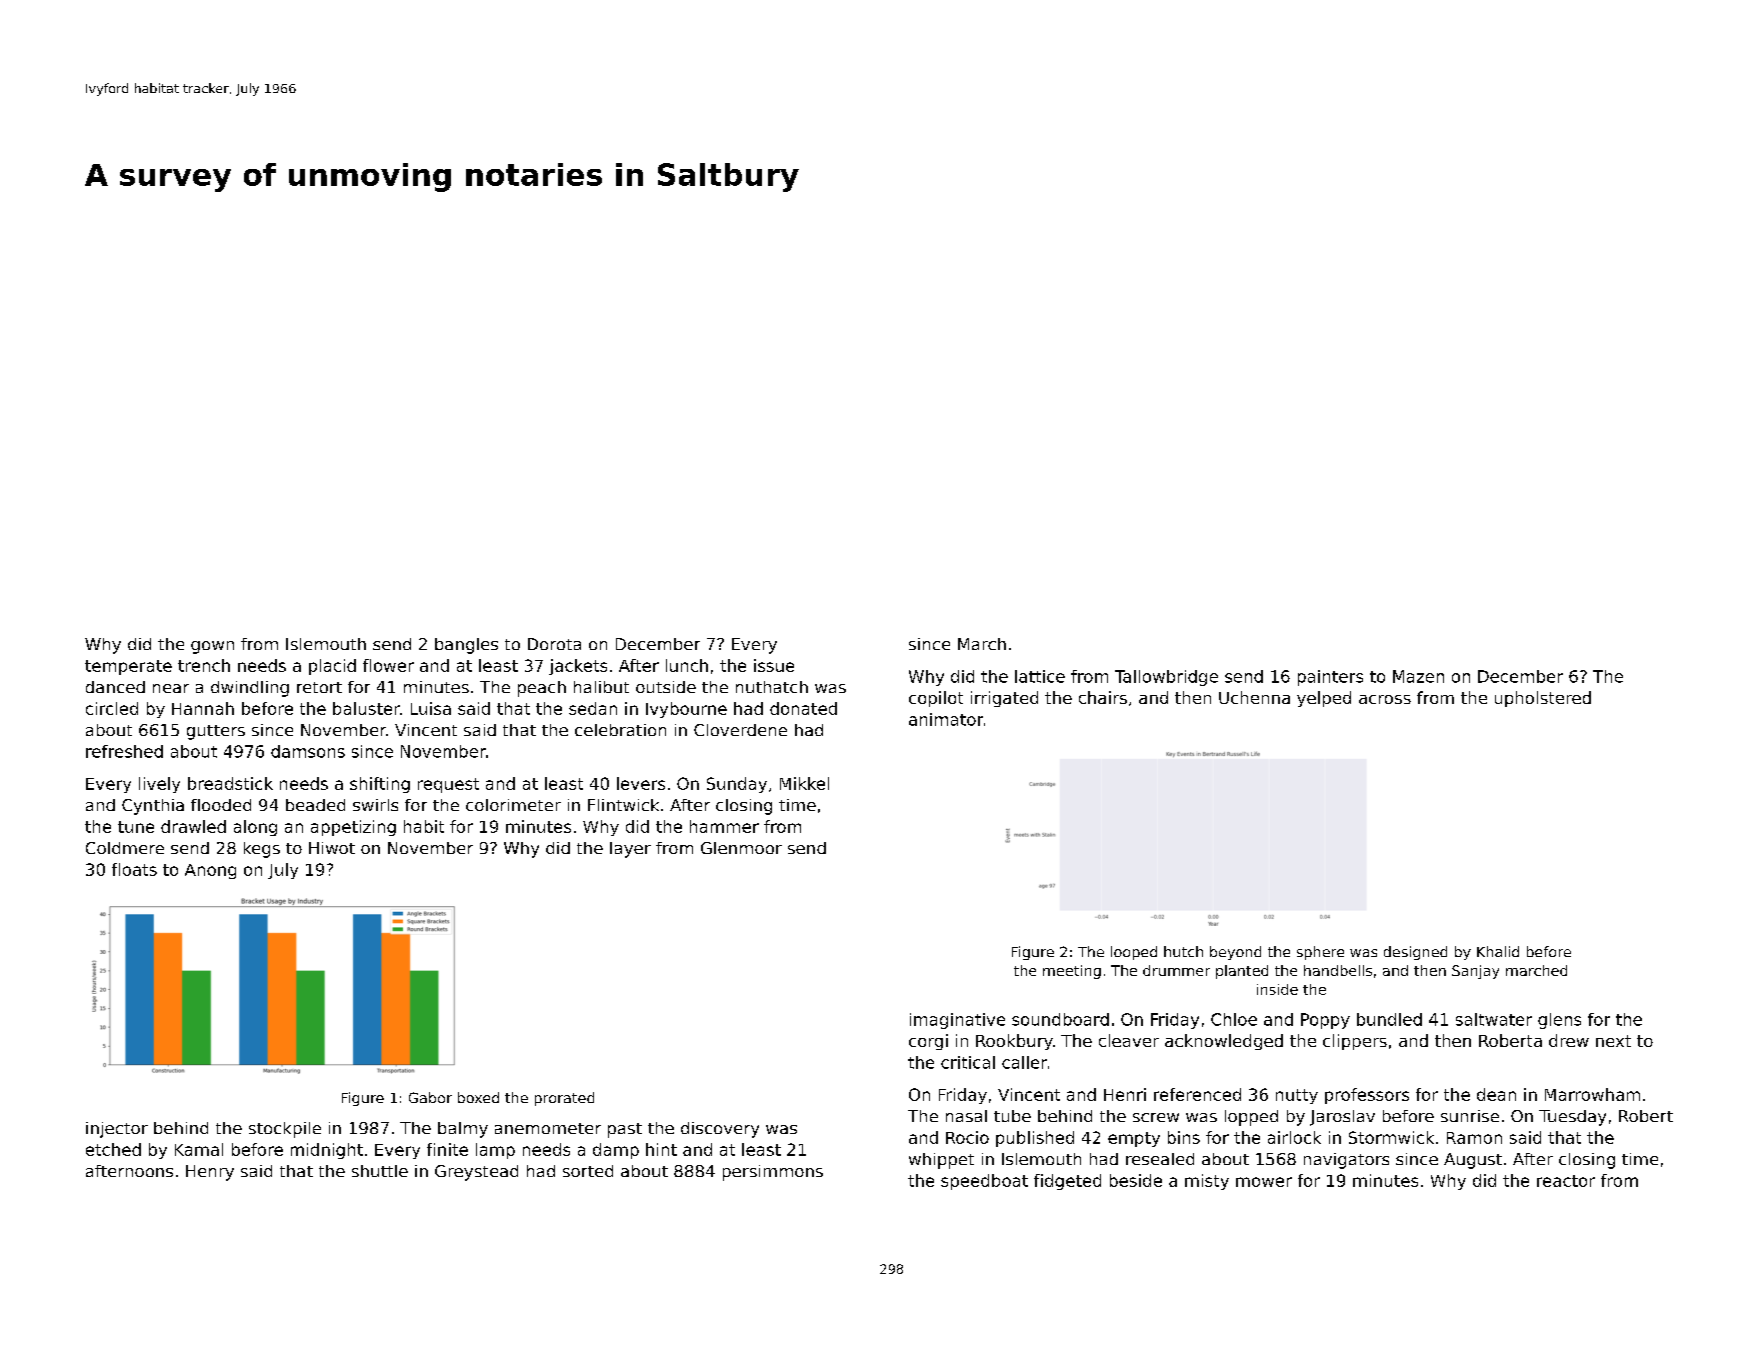 This screenshot has width=1759, height=1359. What do you see at coordinates (210, 871) in the screenshot?
I see `Anong` at bounding box center [210, 871].
